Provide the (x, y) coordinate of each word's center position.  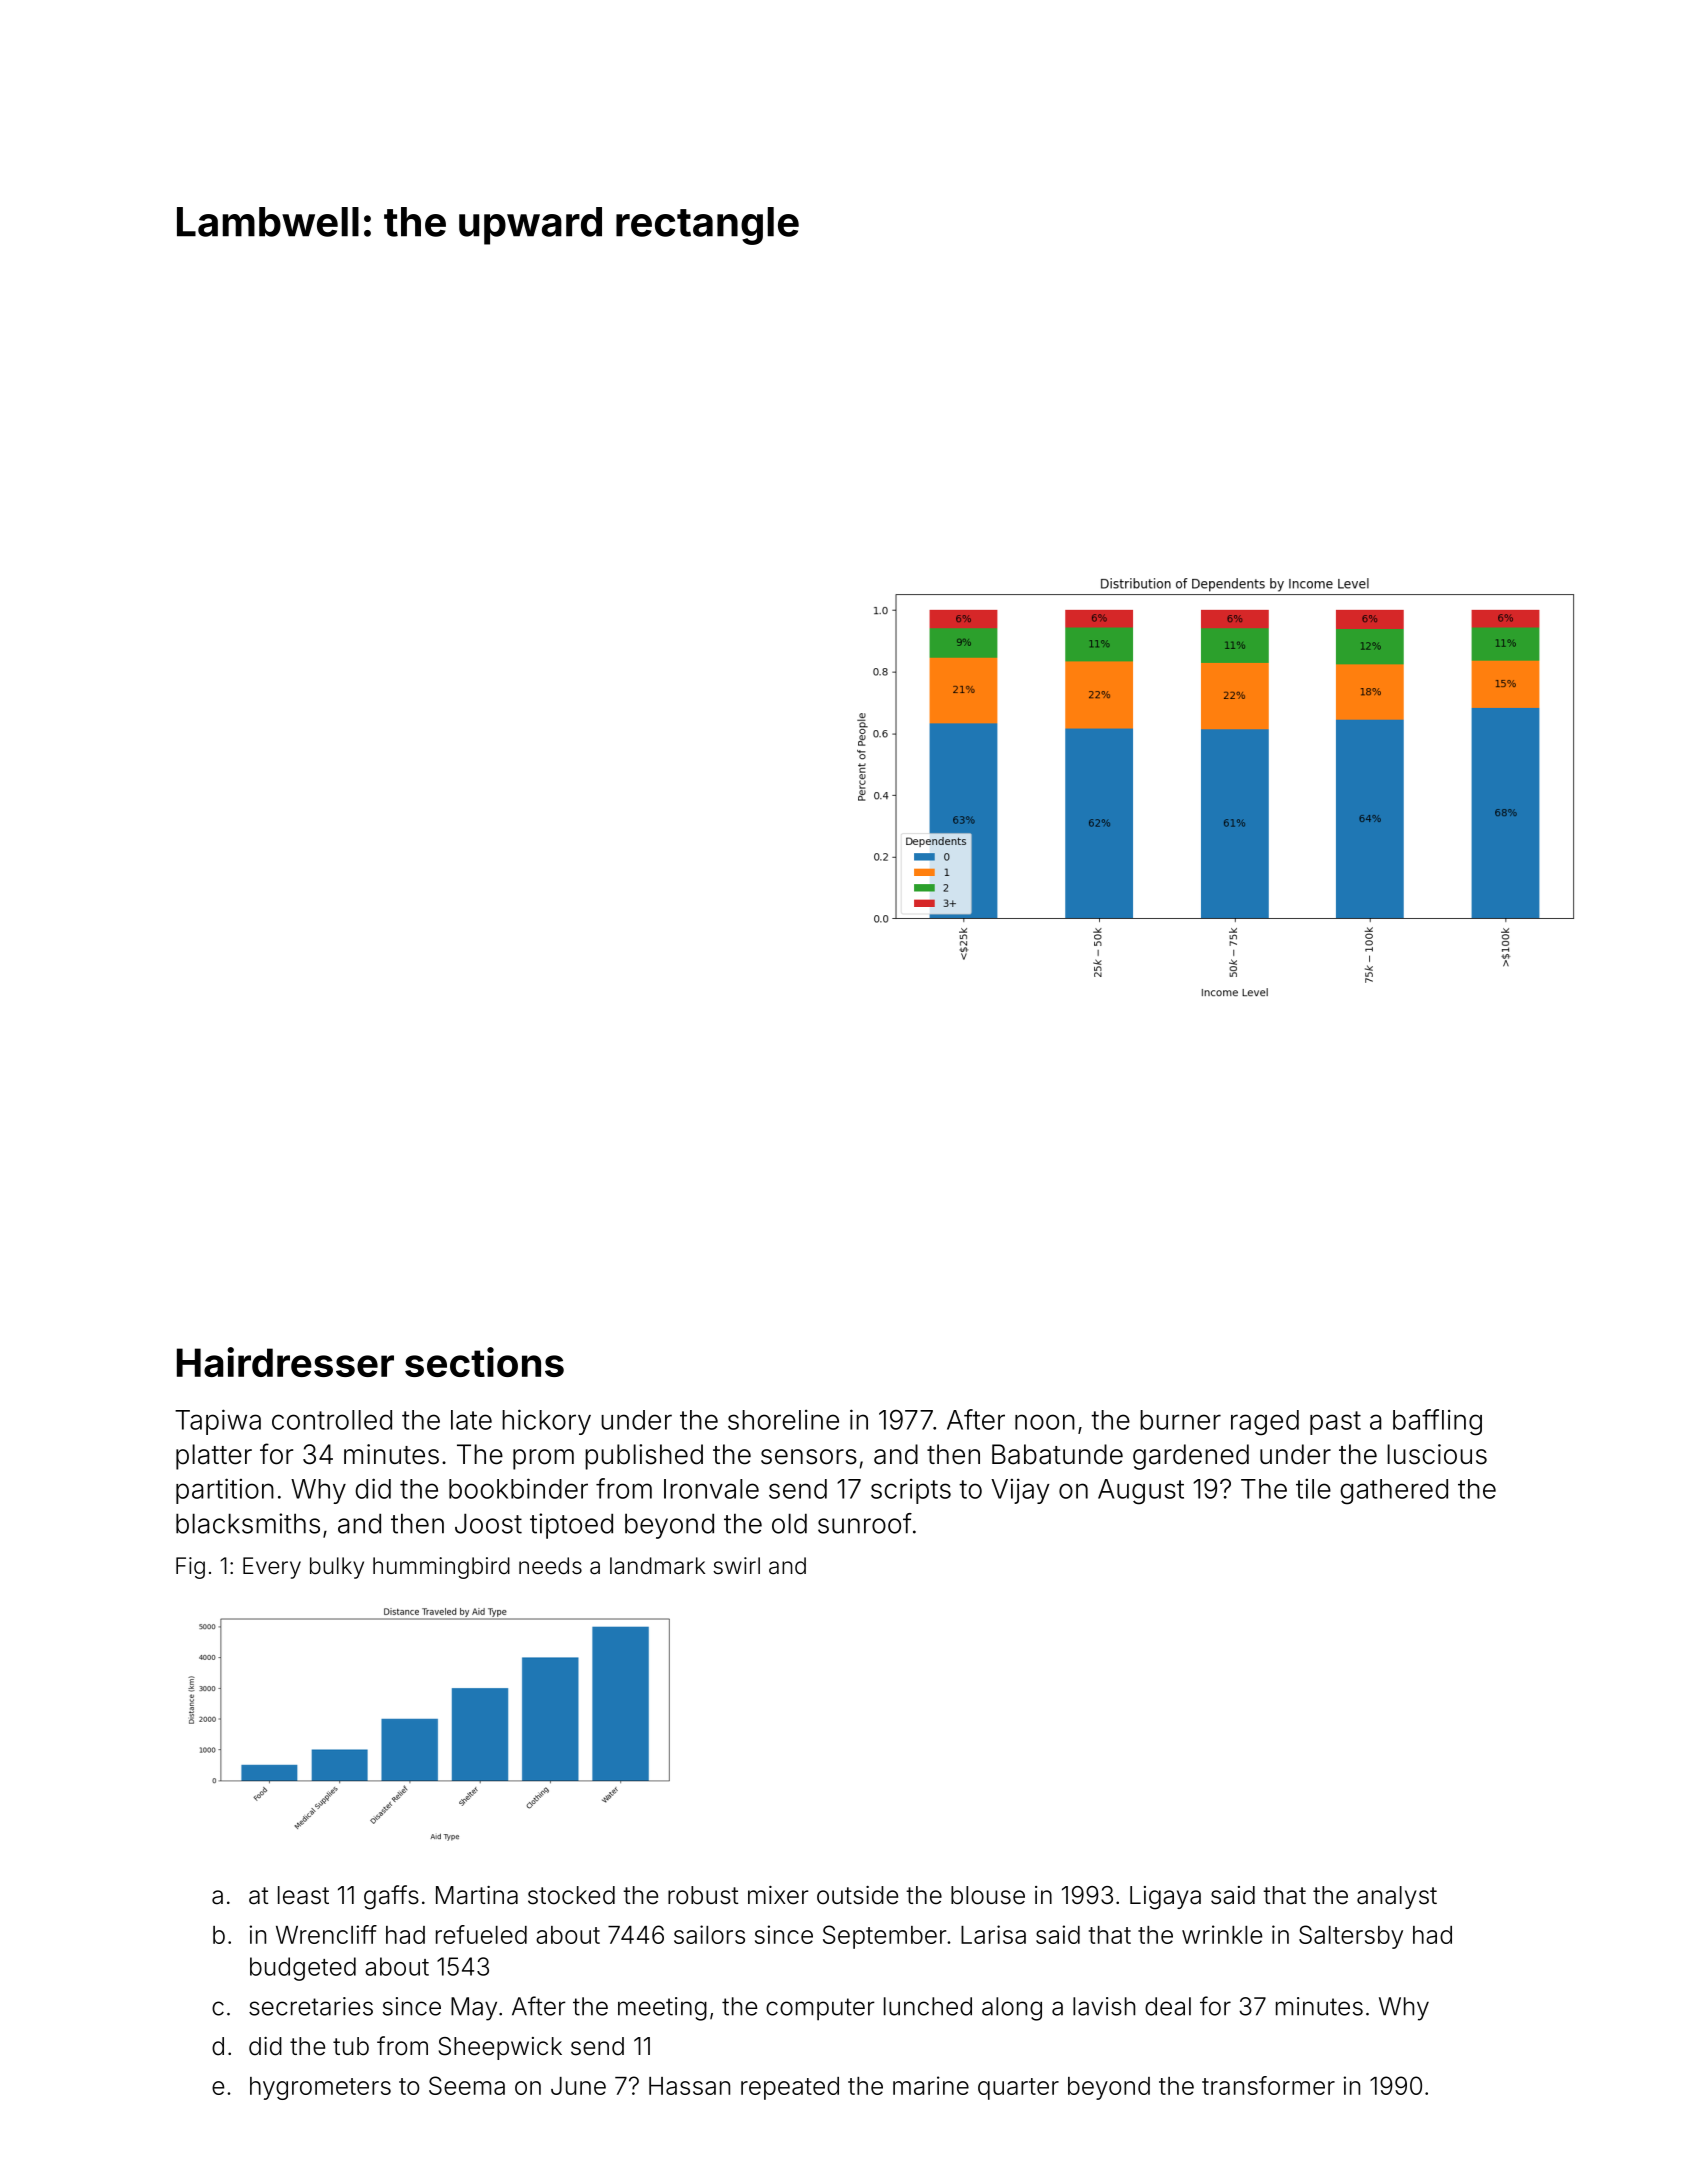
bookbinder (518, 1488)
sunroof (865, 1523)
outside (857, 1895)
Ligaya (1165, 1898)
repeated (790, 2088)
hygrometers (320, 2088)
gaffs (391, 1897)
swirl (736, 1565)
